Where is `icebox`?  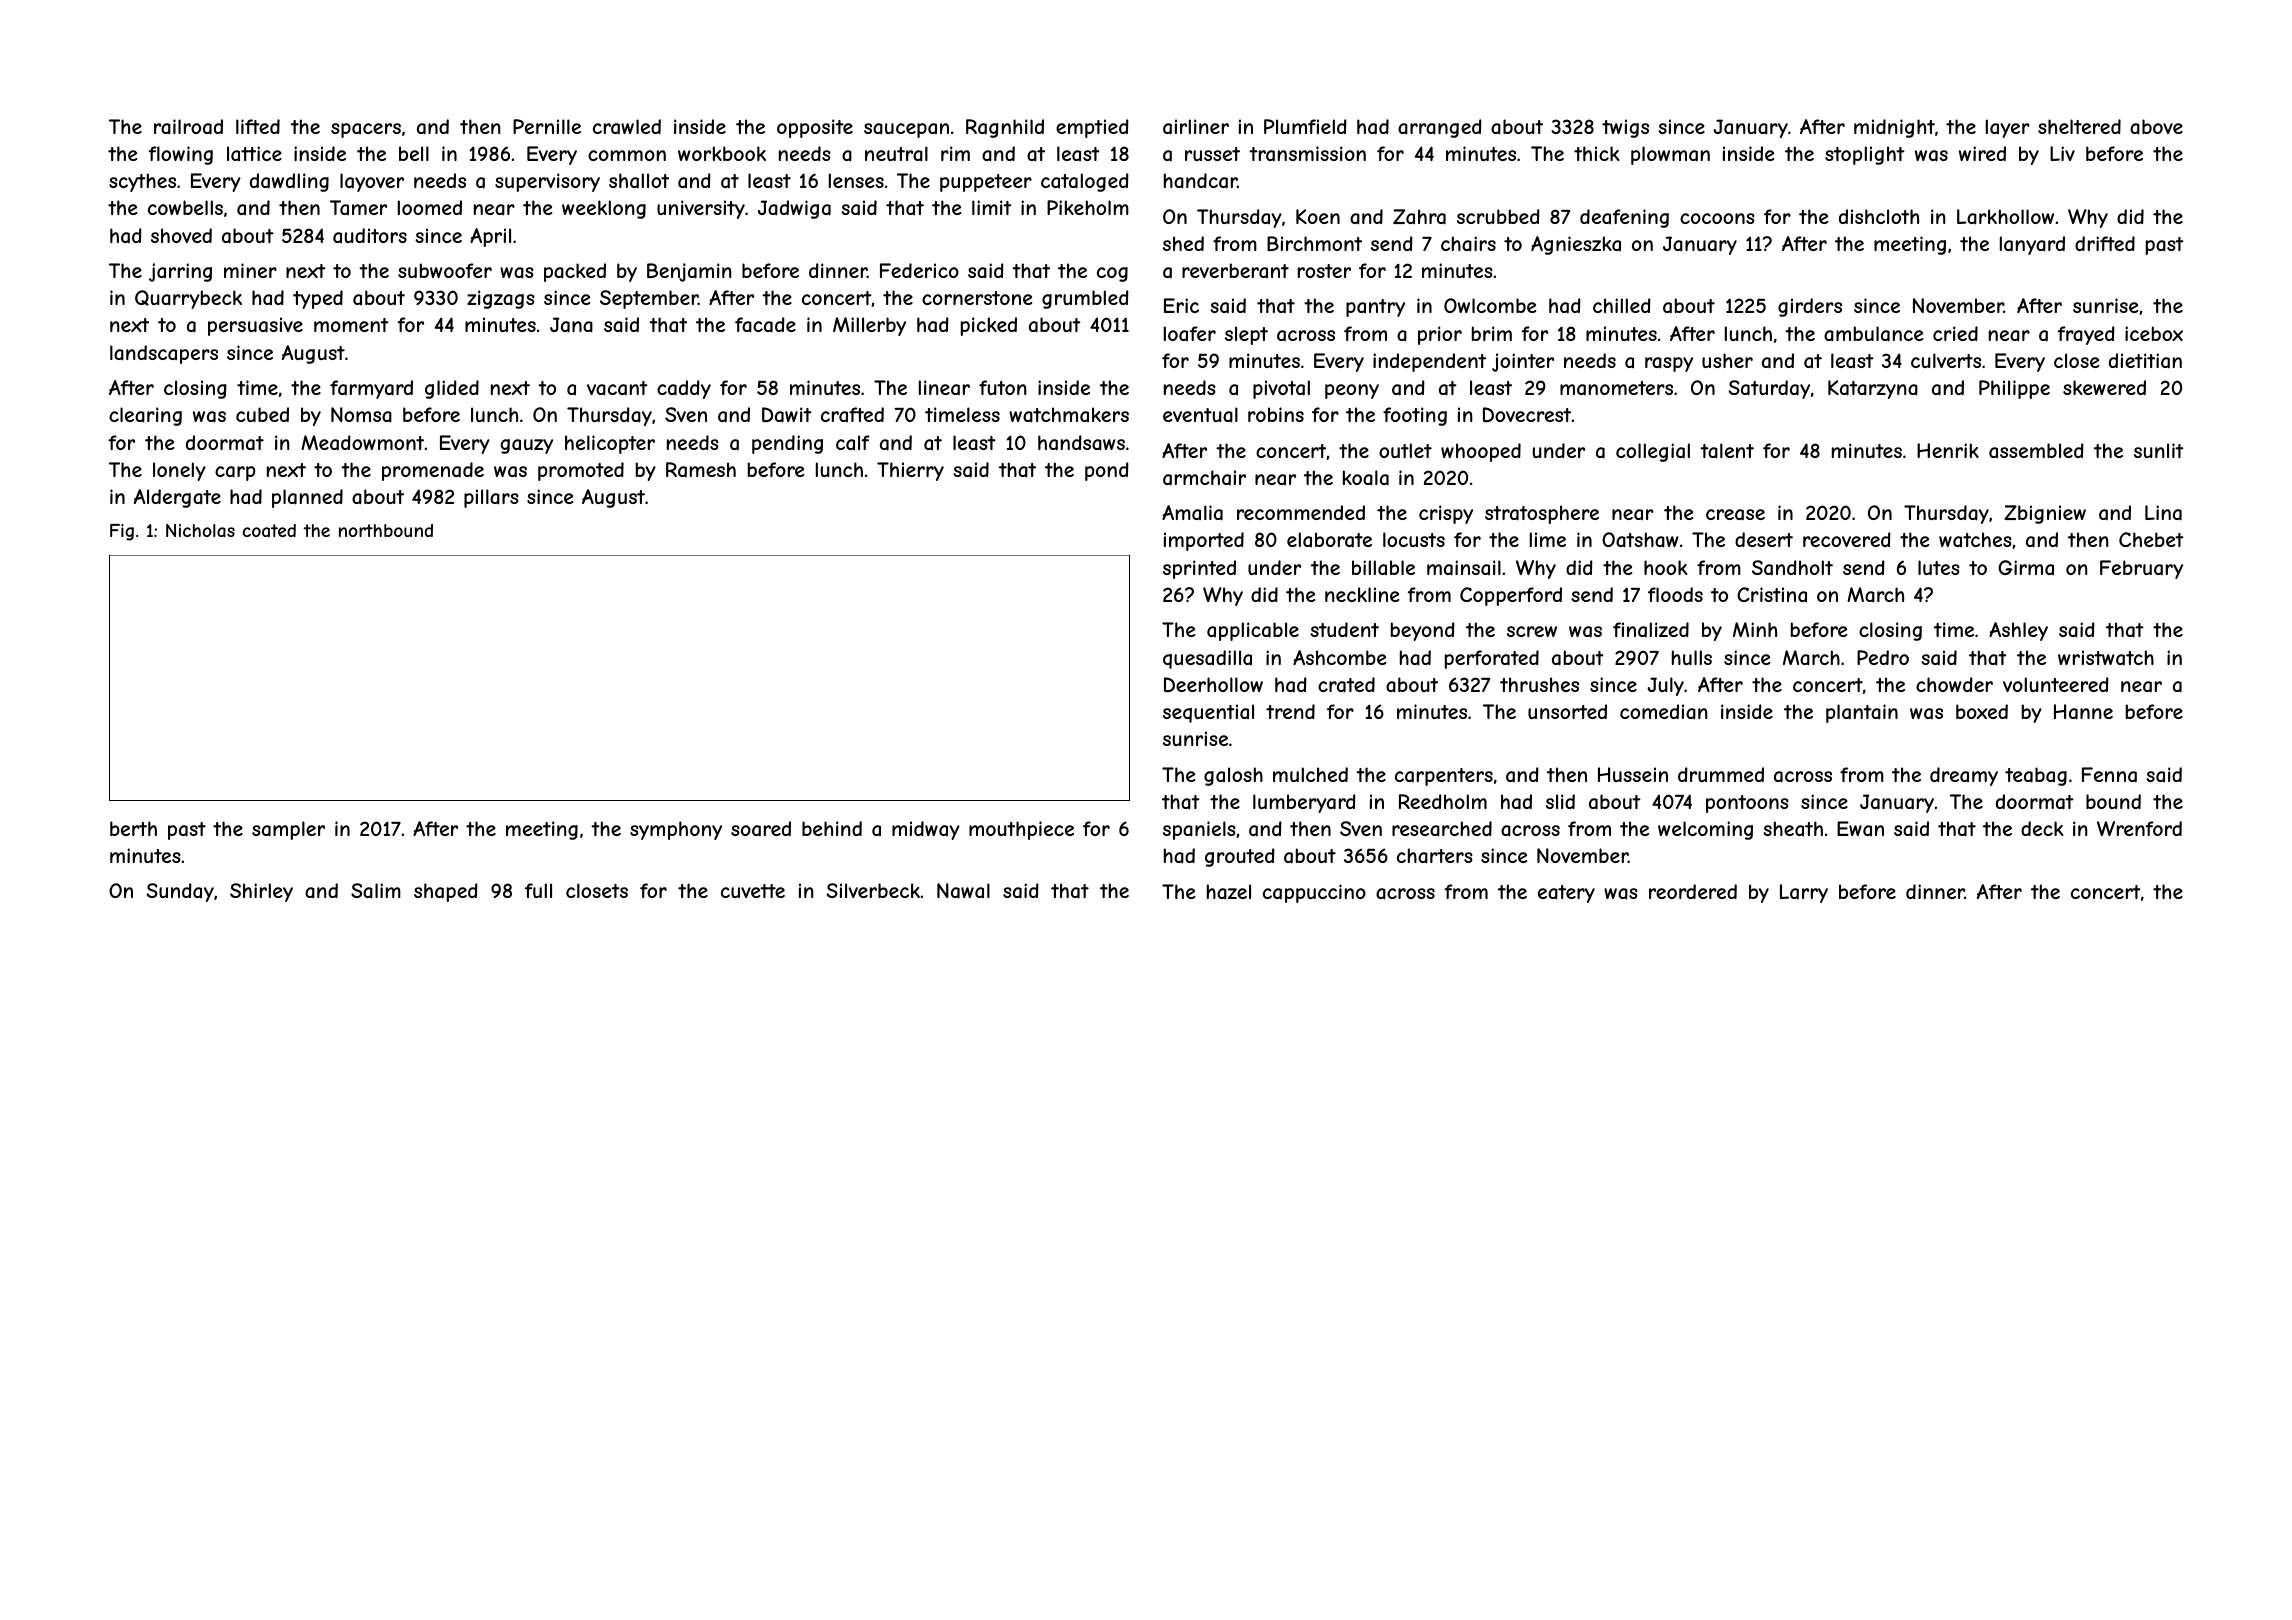
icebox is located at coordinates (2154, 333).
